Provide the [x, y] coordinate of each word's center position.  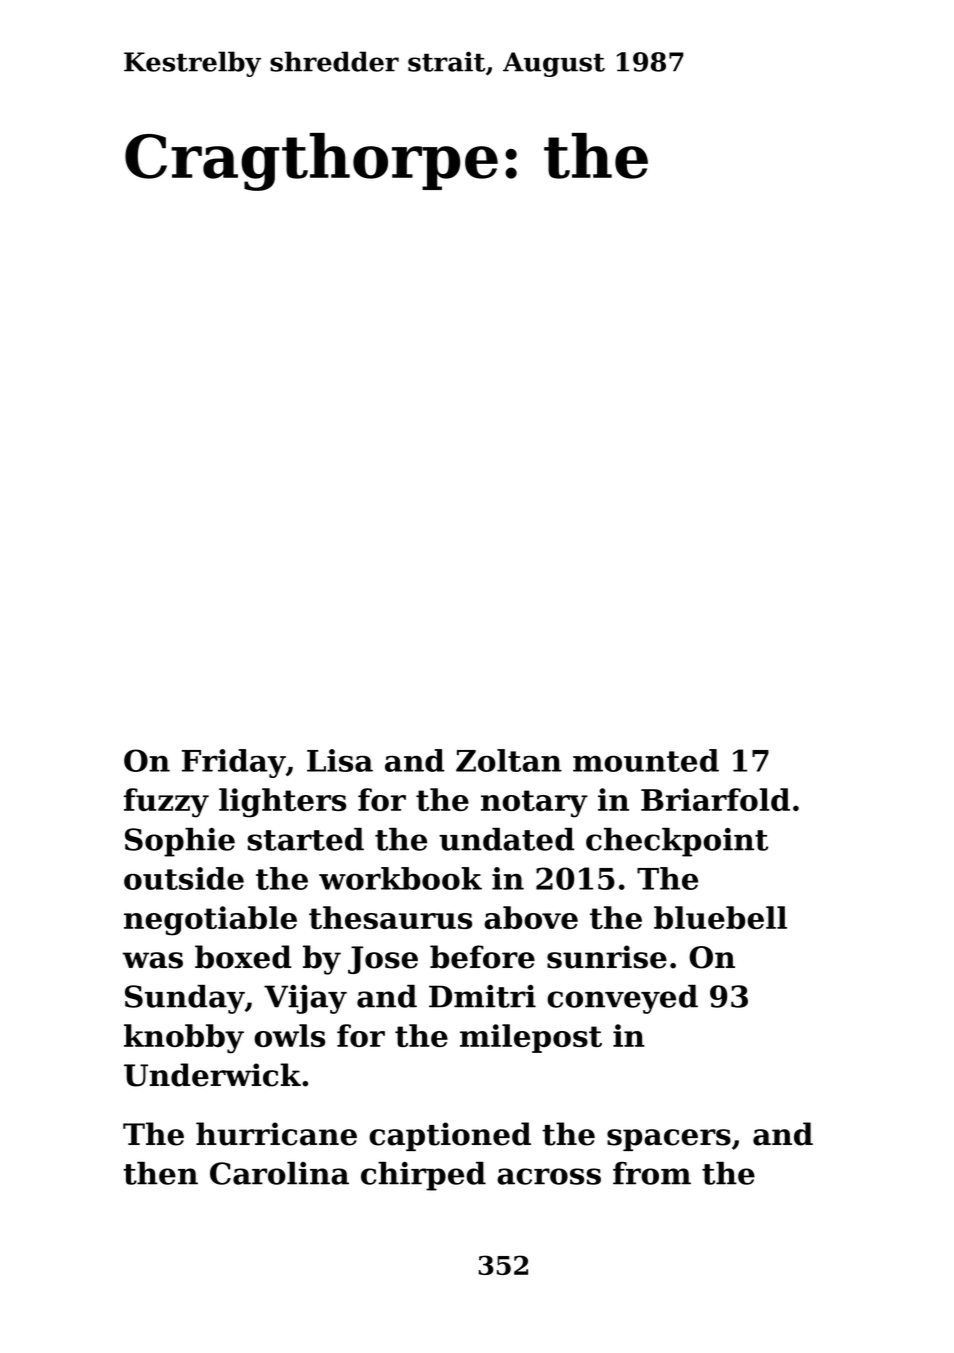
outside [184, 878]
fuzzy [166, 803]
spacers [669, 1140]
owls [289, 1035]
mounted [646, 760]
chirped [423, 1176]
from [652, 1173]
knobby [184, 1039]
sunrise [607, 957]
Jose [383, 960]
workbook [400, 878]
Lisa [340, 760]
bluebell [720, 917]
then [160, 1173]
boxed [243, 957]
